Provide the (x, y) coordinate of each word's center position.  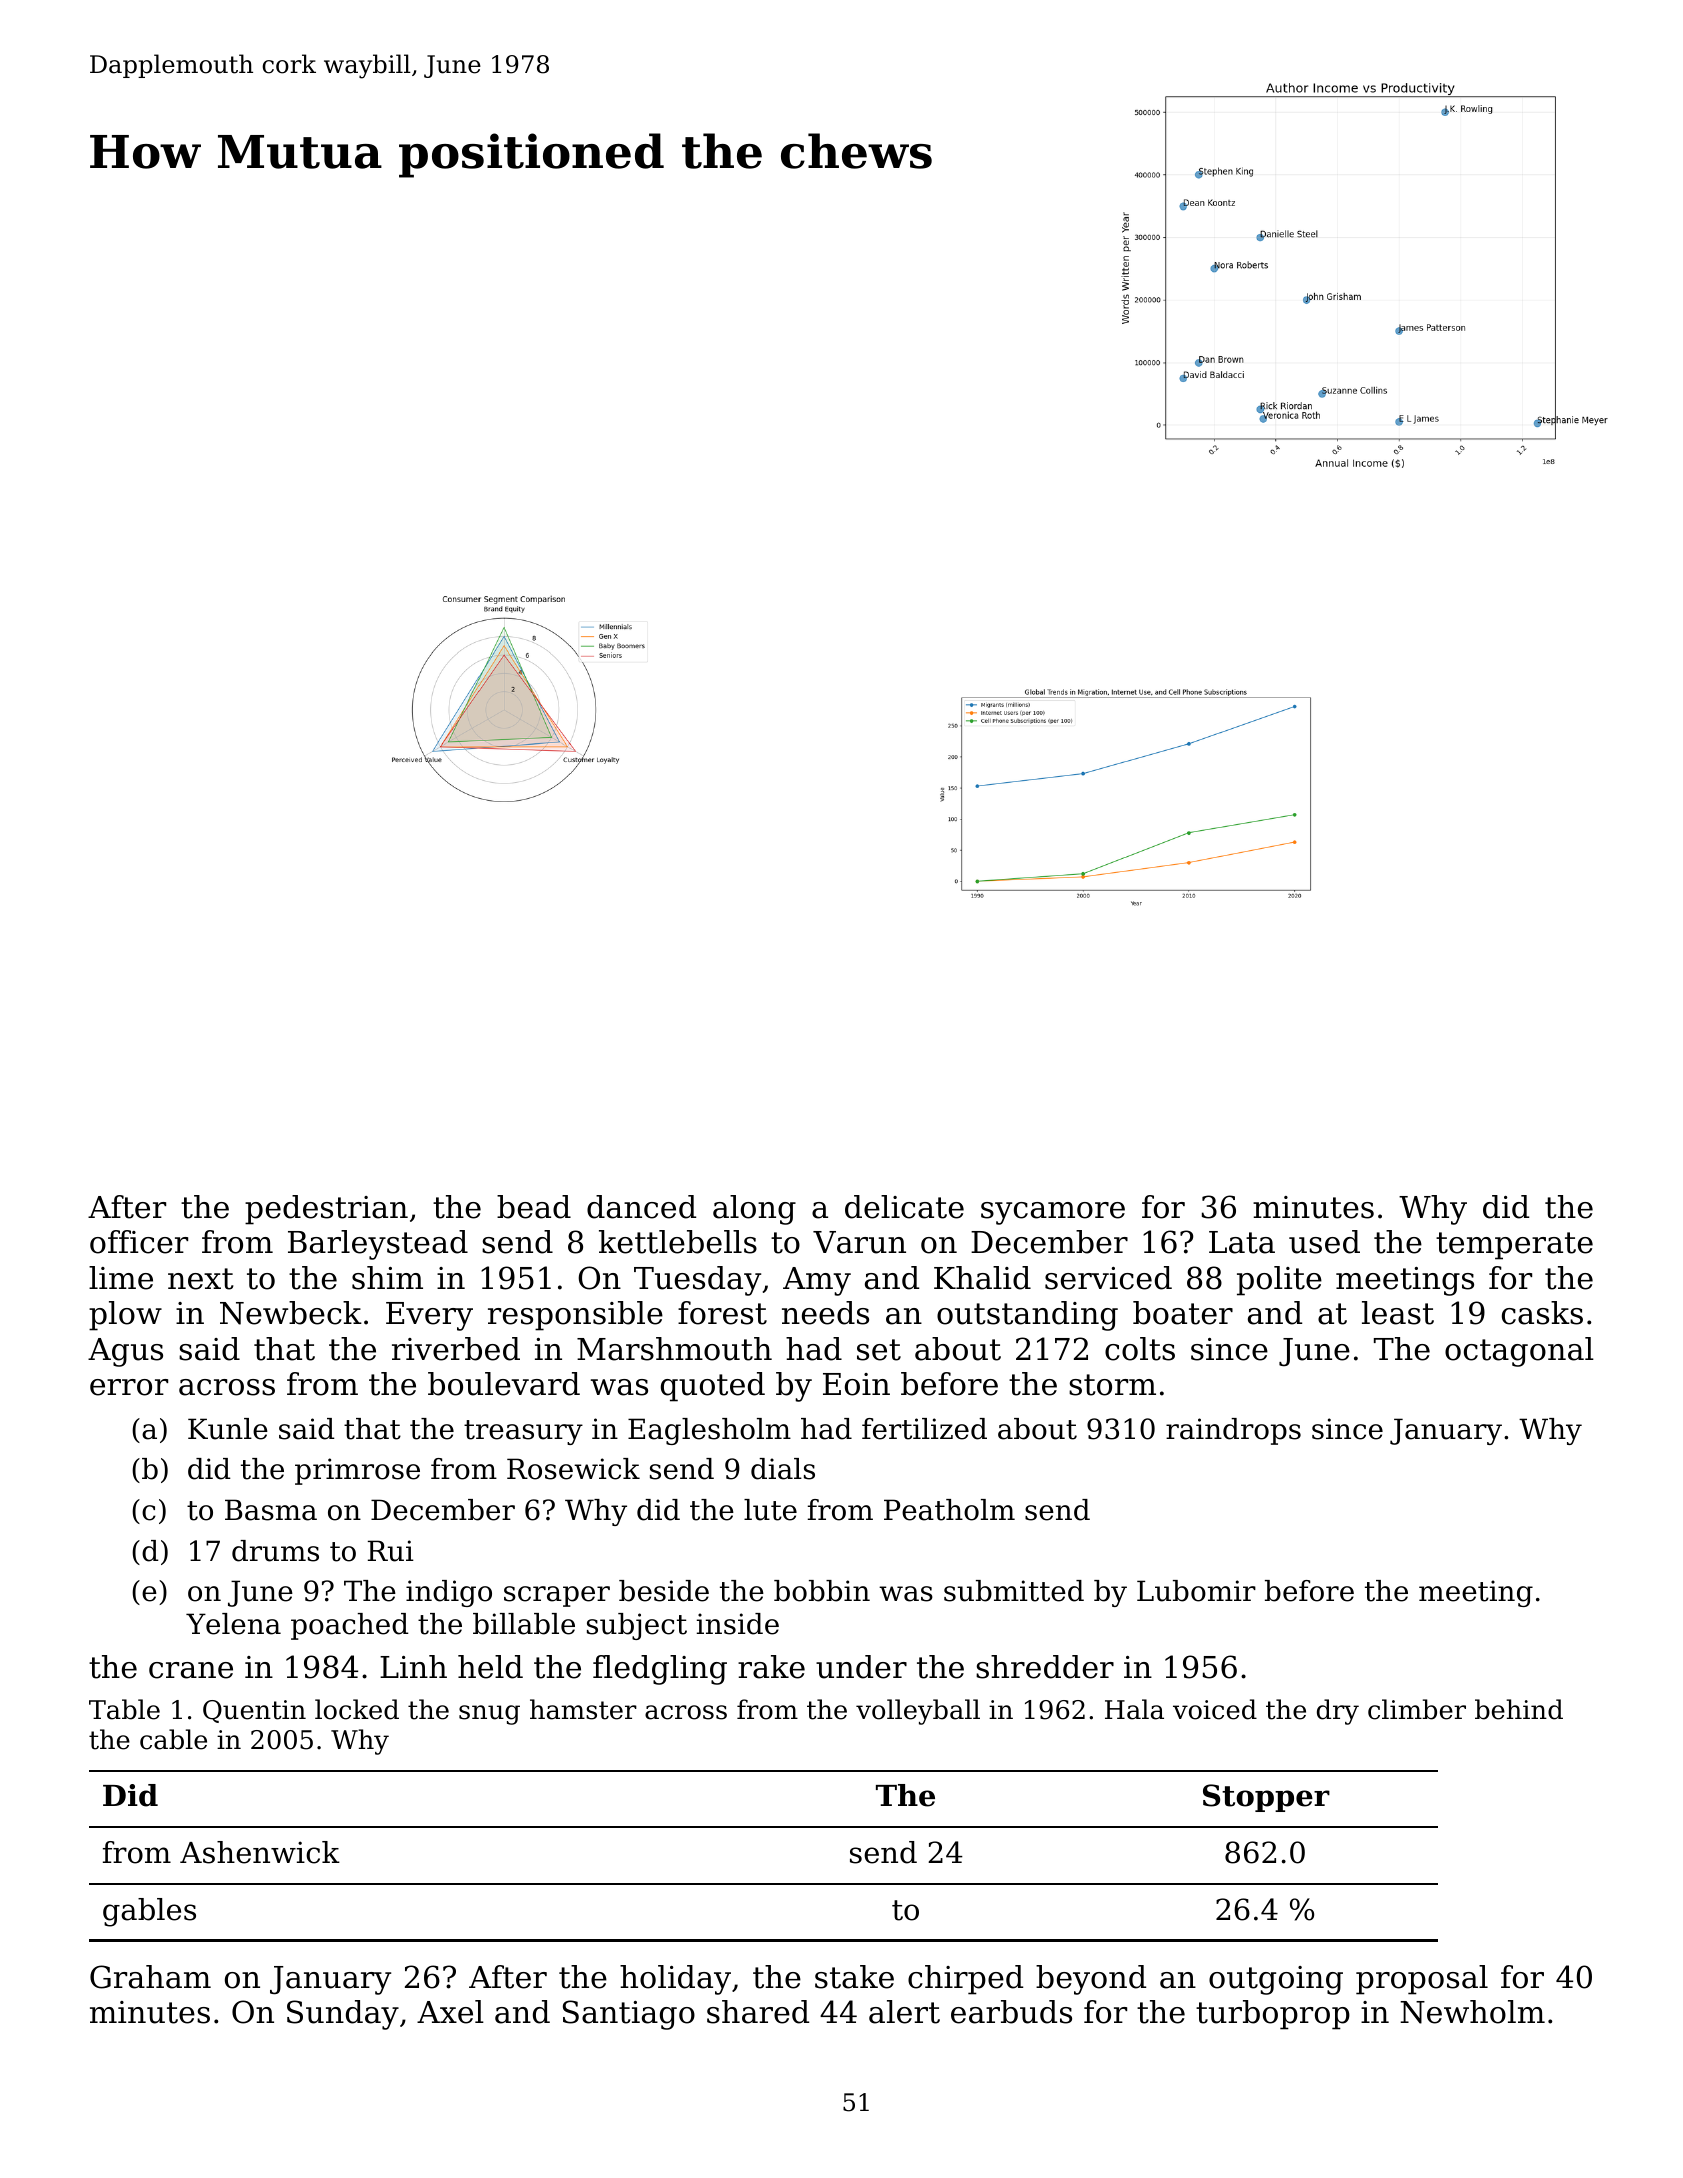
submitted (1014, 1591)
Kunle (228, 1429)
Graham (150, 1977)
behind (1519, 1709)
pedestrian (326, 1210)
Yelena (233, 1624)
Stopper (1266, 1798)
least (1398, 1313)
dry (1338, 1712)
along (754, 1210)
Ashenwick (260, 1852)
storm (1112, 1385)
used (1324, 1242)
